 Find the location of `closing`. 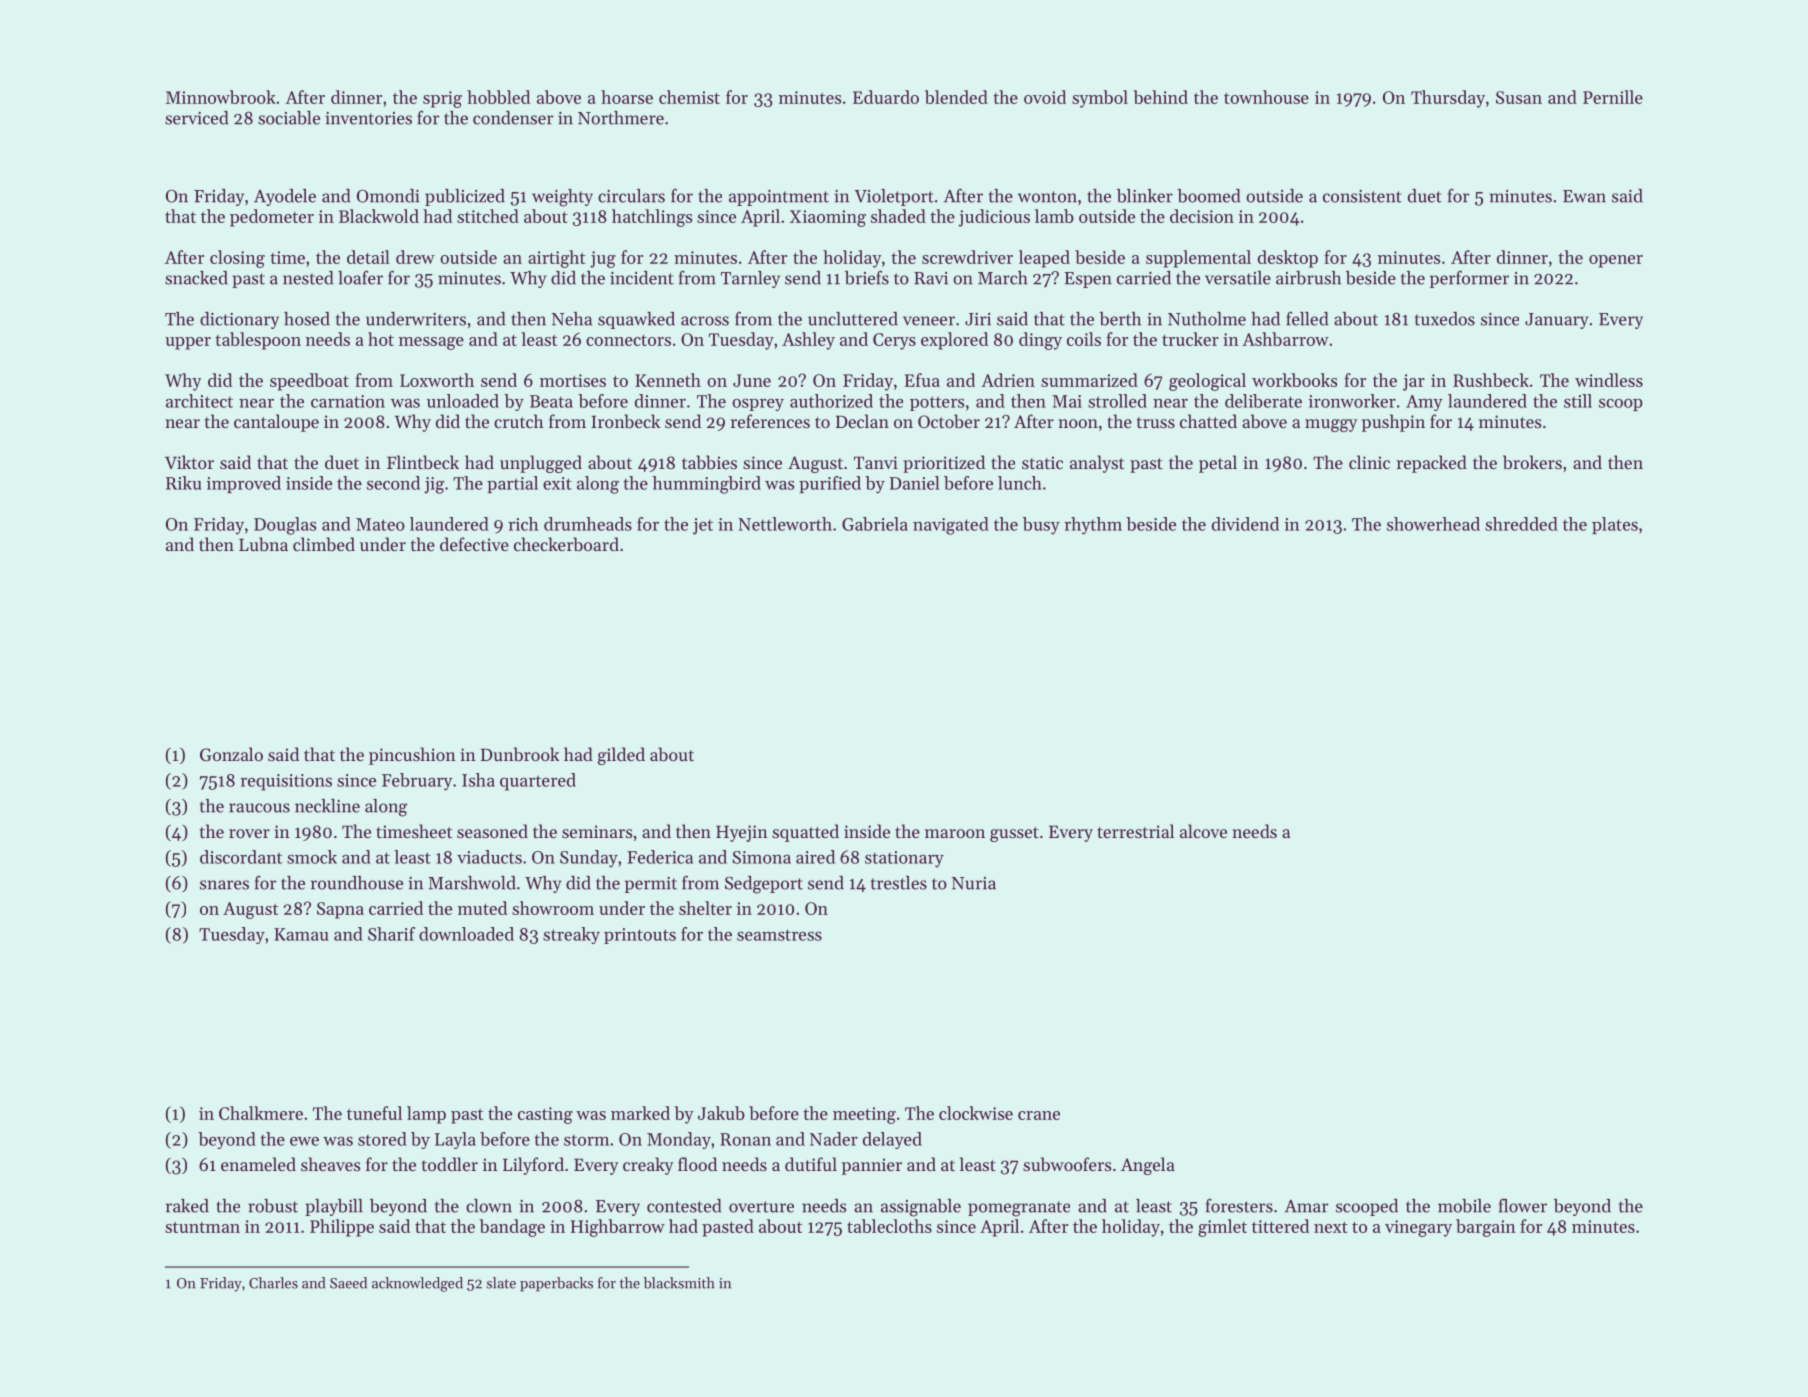

closing is located at coordinates (237, 259).
